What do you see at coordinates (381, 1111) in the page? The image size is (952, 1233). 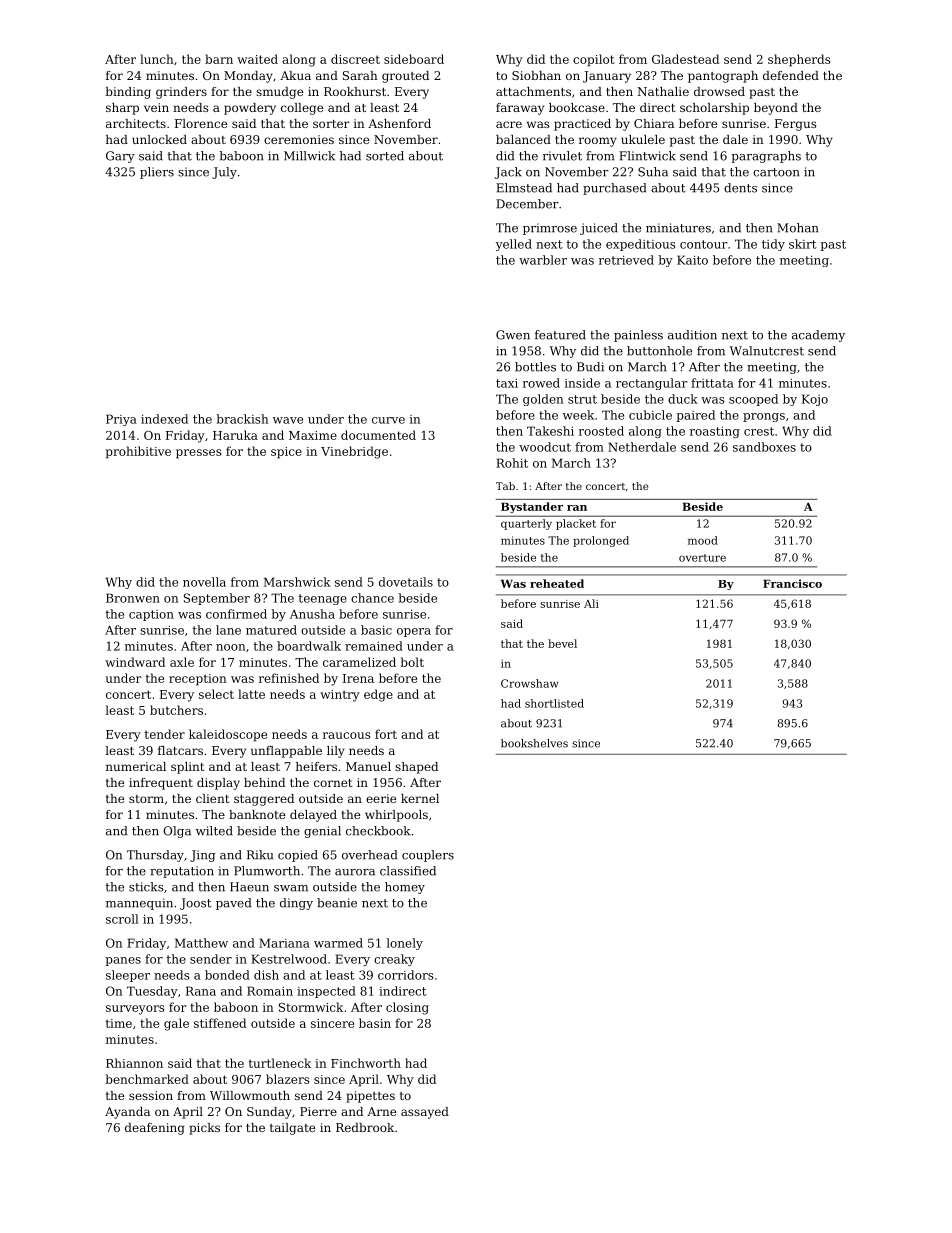 I see `Arne` at bounding box center [381, 1111].
